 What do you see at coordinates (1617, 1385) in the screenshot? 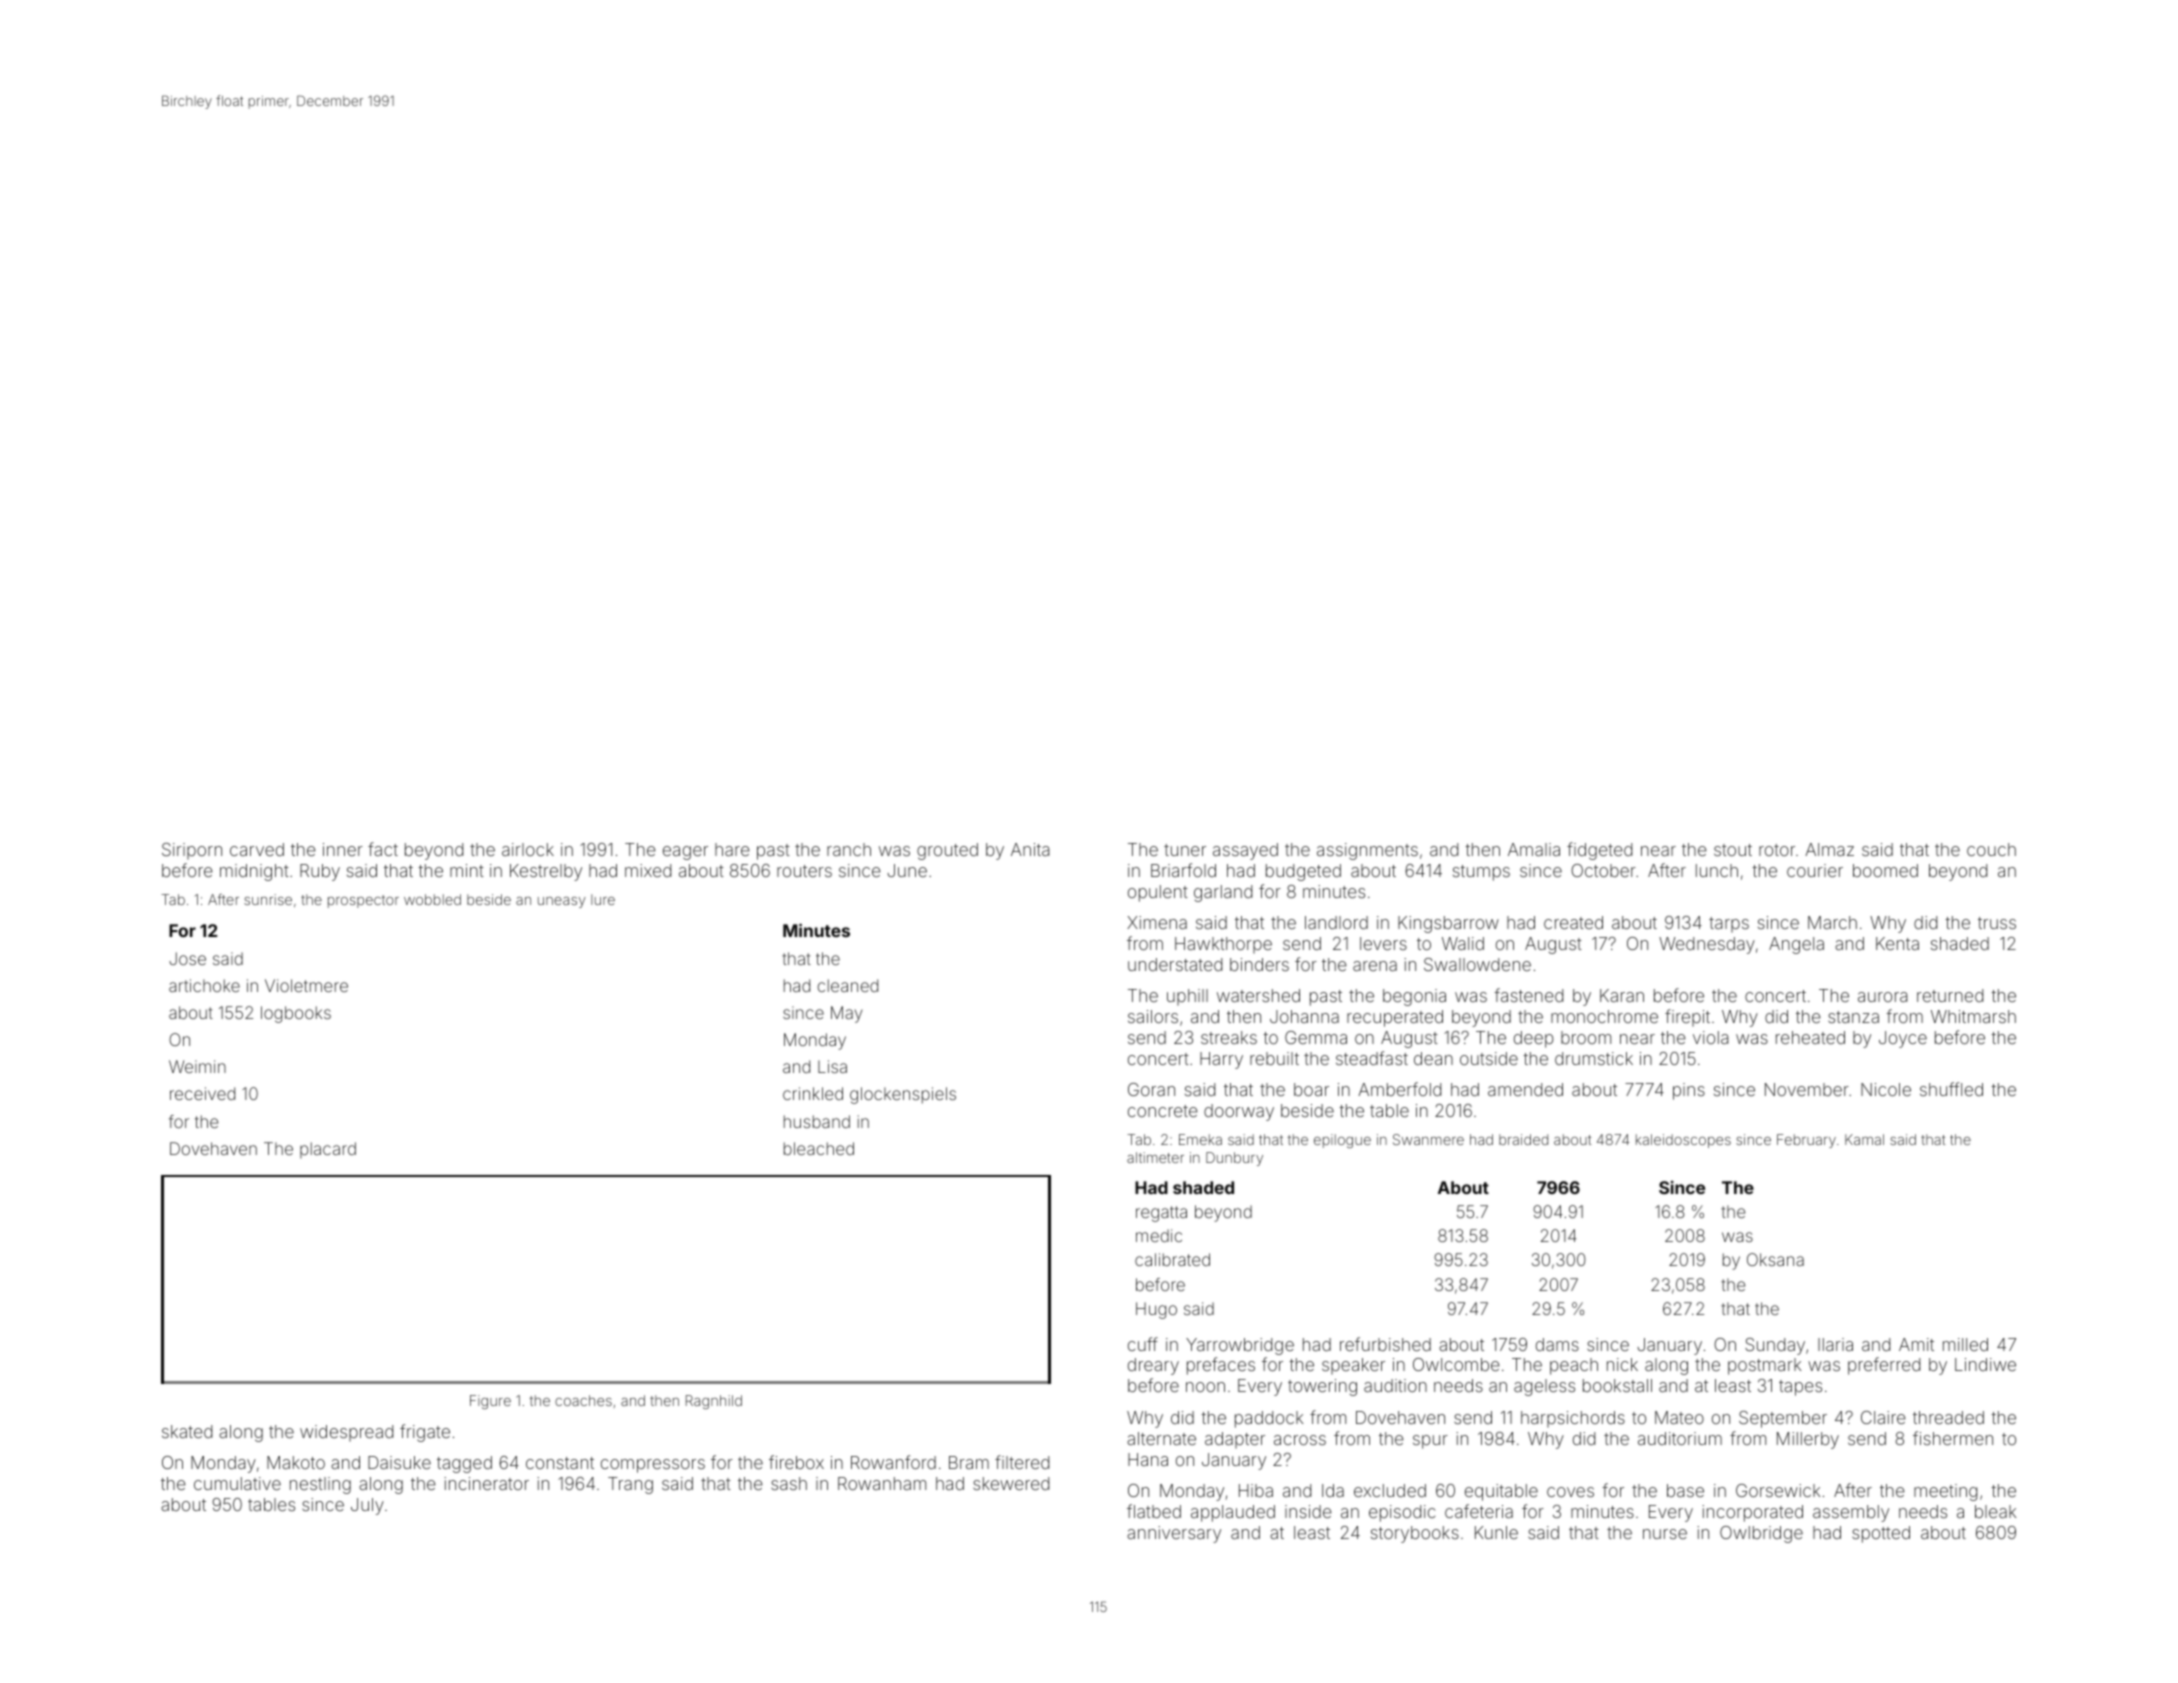
I see `bookstall` at bounding box center [1617, 1385].
